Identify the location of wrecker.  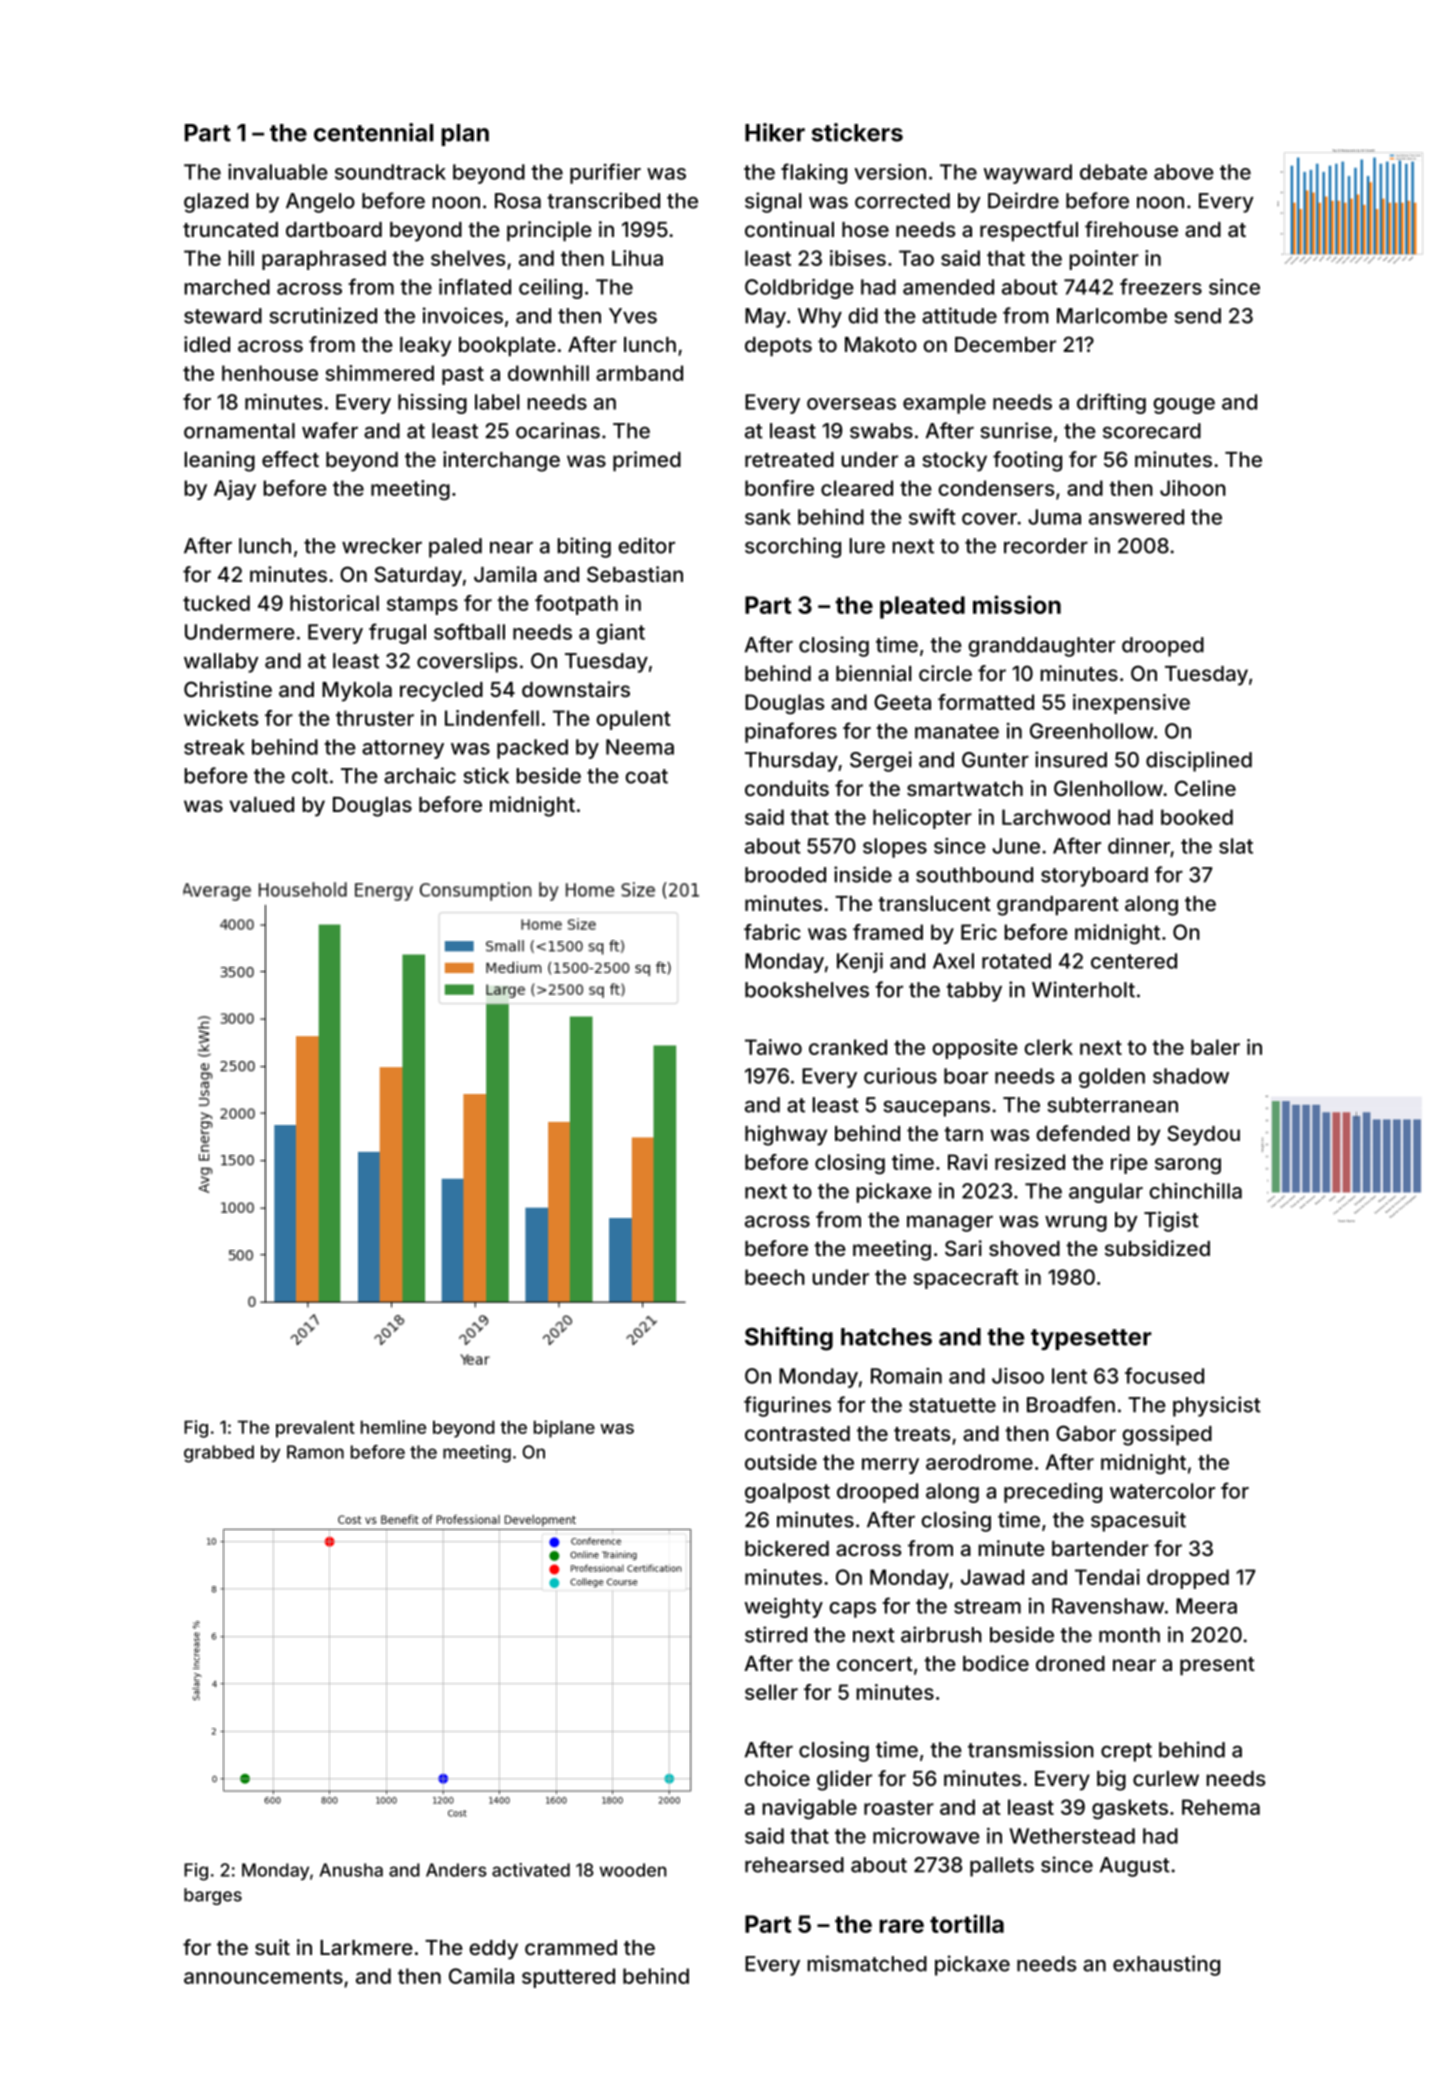
(382, 546).
